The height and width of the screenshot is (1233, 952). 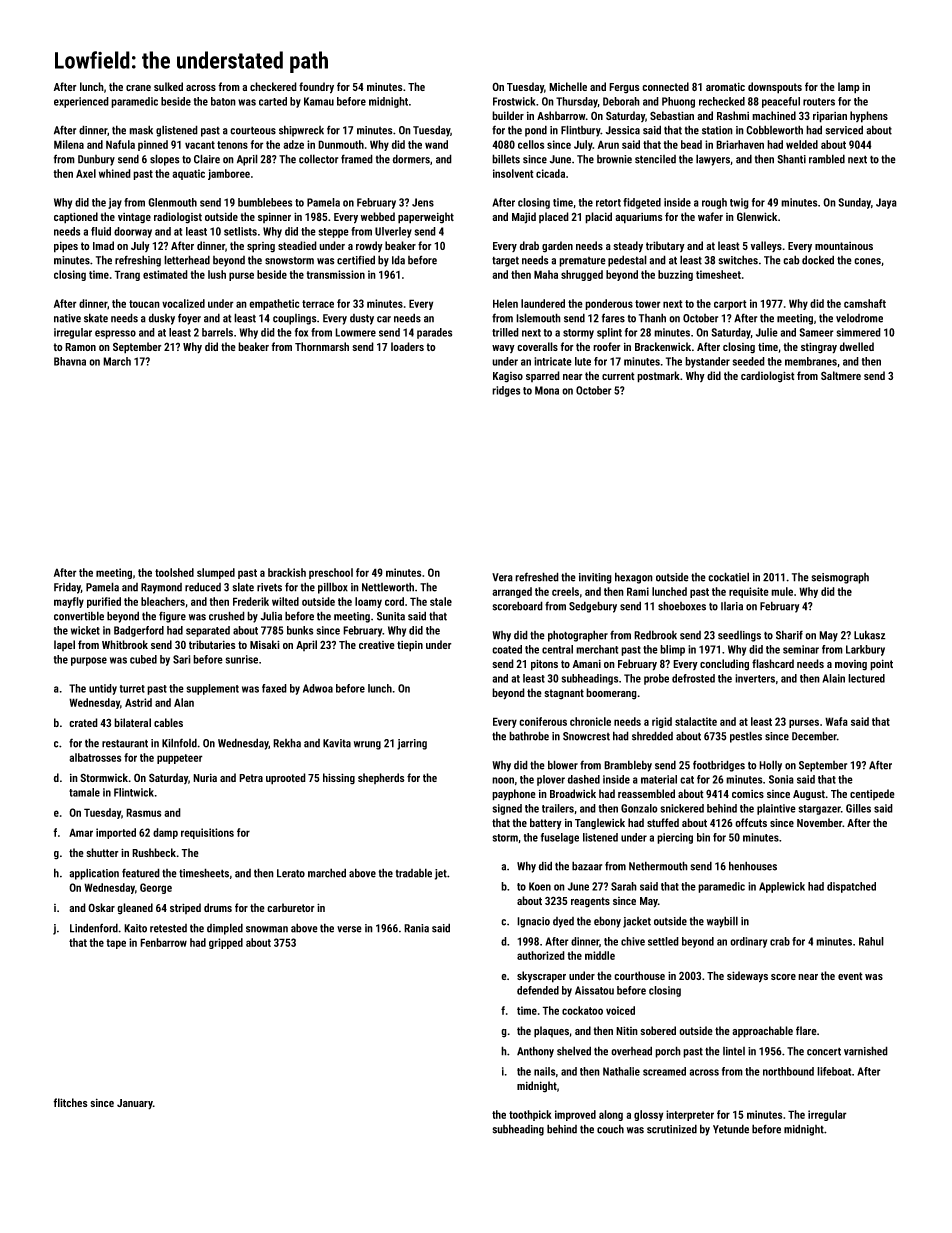 I want to click on flitches, so click(x=70, y=1102).
